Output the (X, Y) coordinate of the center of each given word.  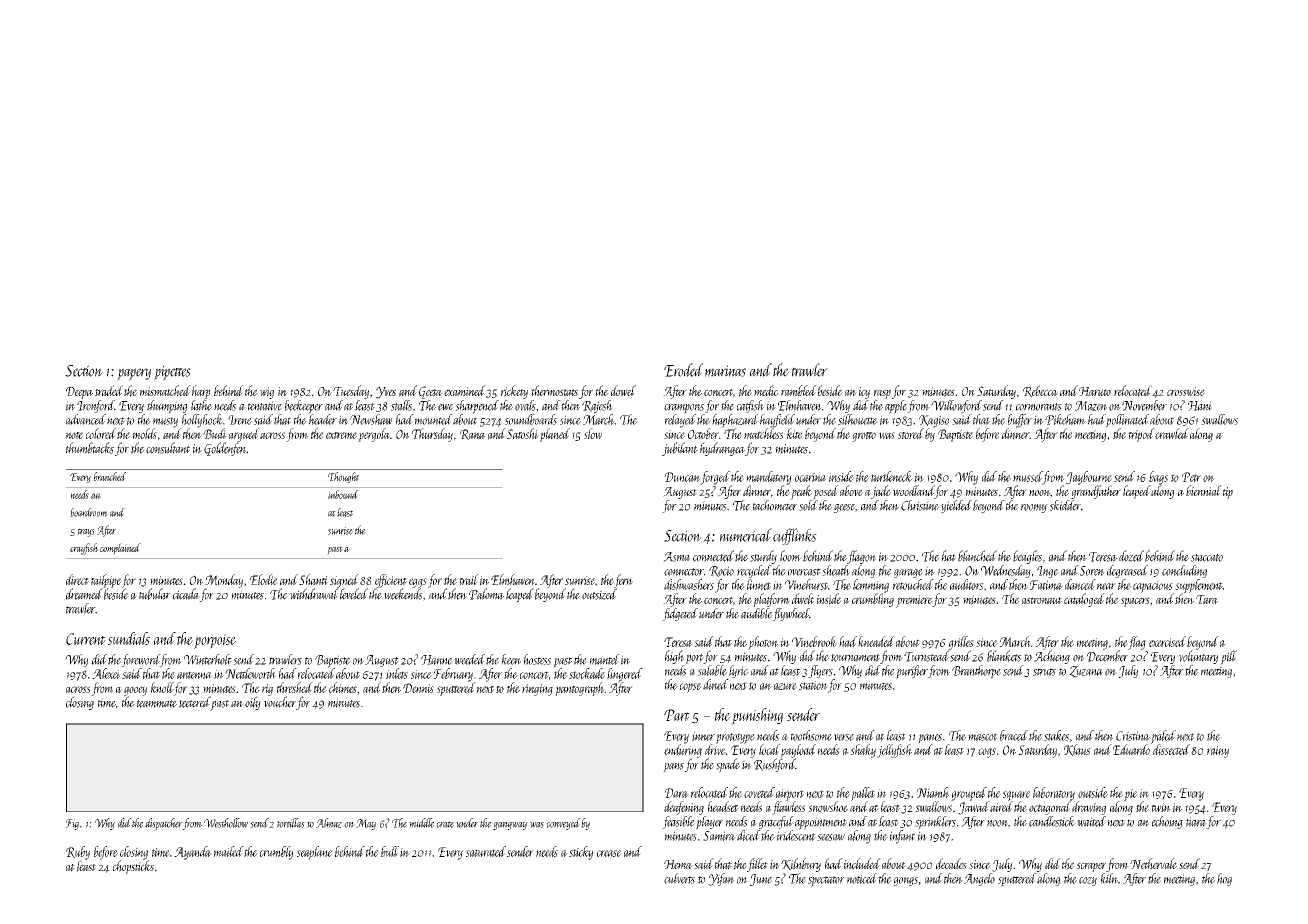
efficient (391, 581)
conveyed (564, 824)
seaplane (315, 853)
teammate (157, 704)
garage (908, 573)
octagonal (1050, 808)
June (760, 880)
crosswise (1186, 391)
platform (771, 600)
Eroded (684, 370)
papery (134, 374)
